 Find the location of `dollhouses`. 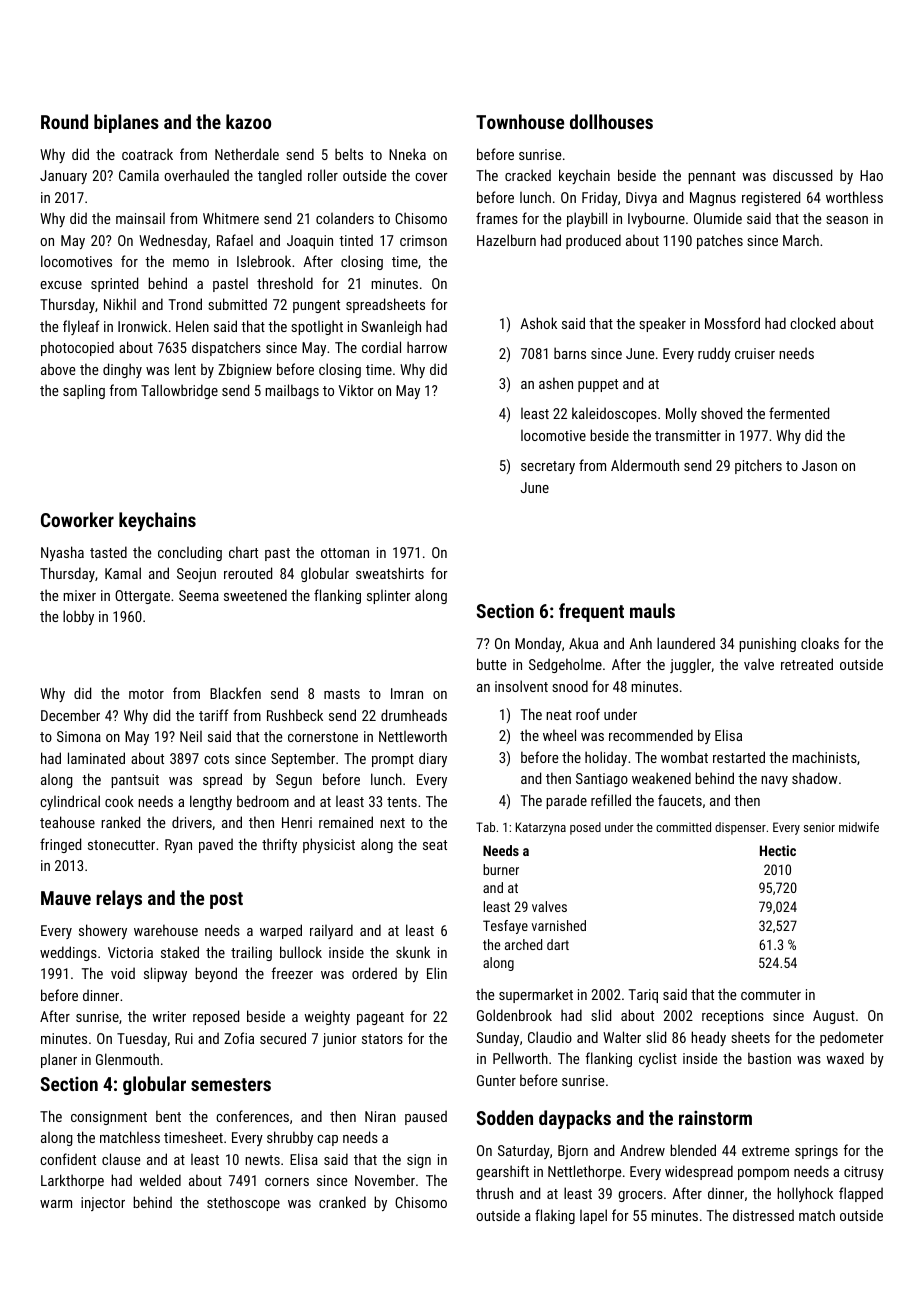

dollhouses is located at coordinates (611, 121).
